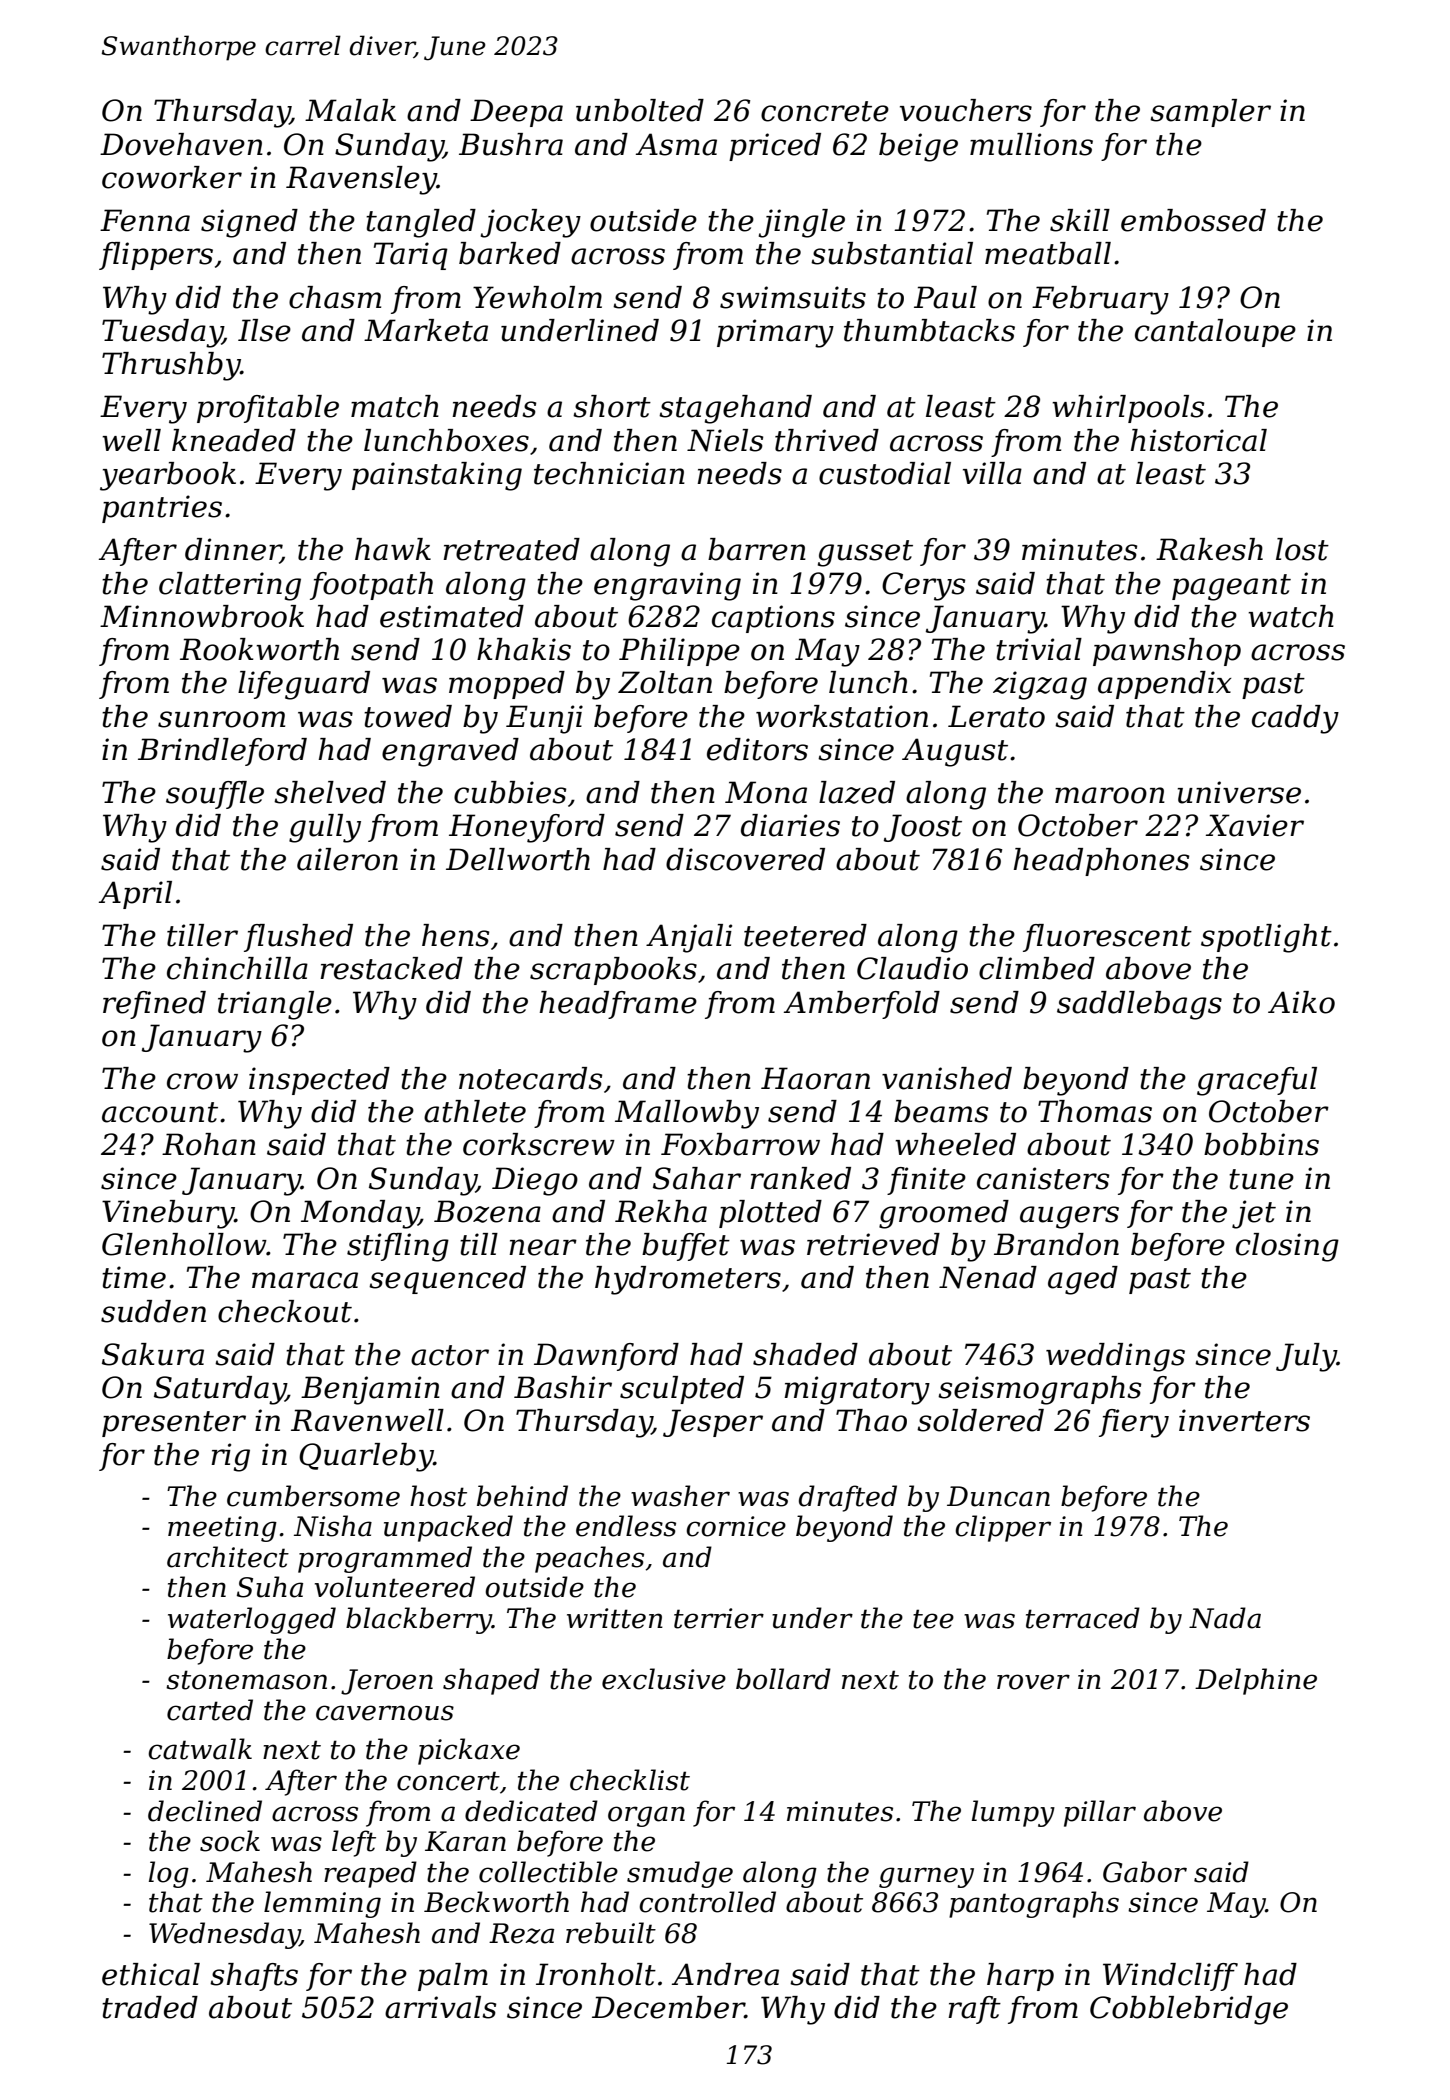  Describe the element at coordinates (992, 473) in the document. I see `villa` at that location.
